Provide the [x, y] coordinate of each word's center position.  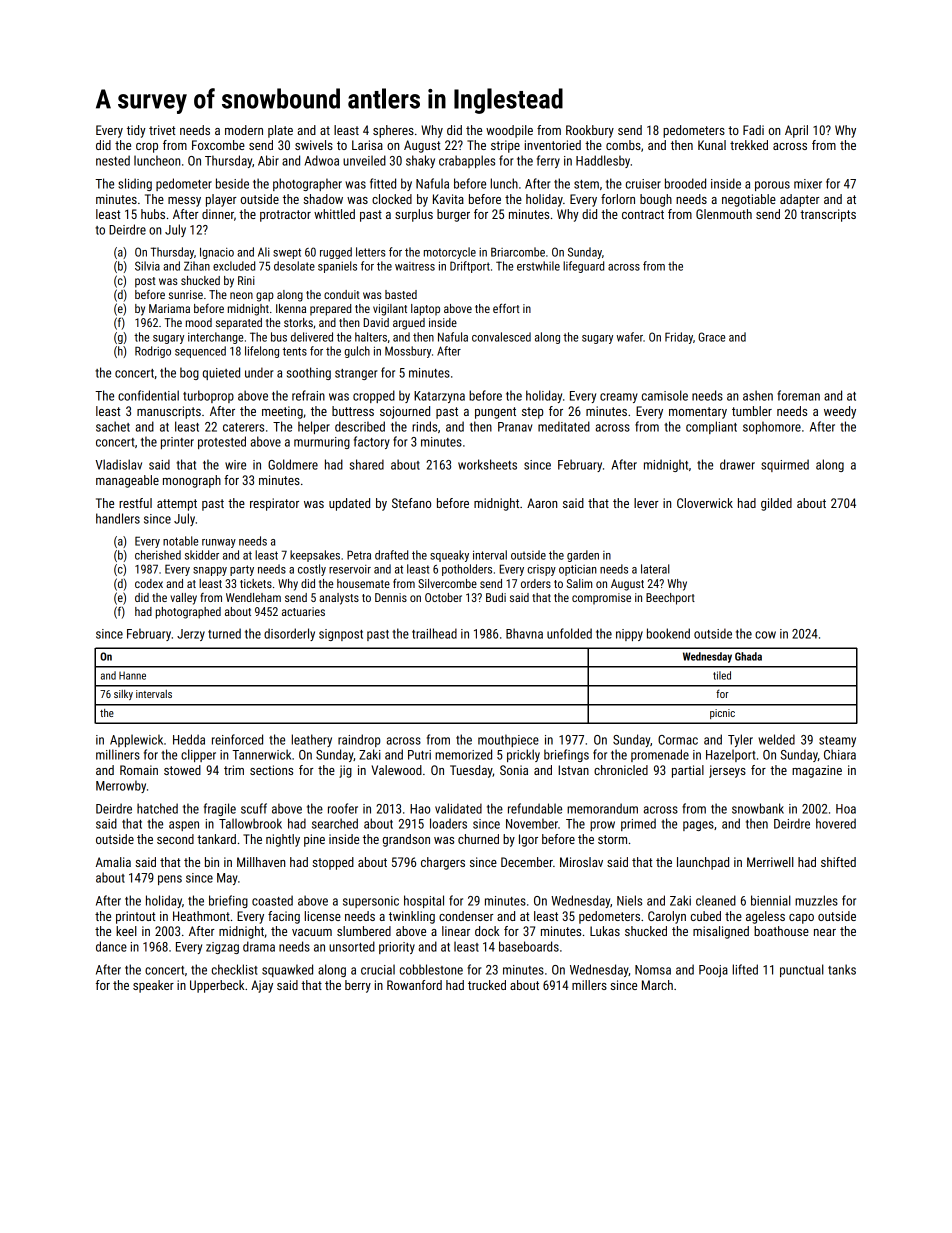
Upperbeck [217, 986]
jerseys [727, 771]
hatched [157, 808]
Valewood [396, 770]
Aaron [542, 503]
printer [177, 443]
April [796, 131]
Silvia [147, 266]
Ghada [748, 656]
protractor [285, 216]
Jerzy [191, 635]
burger [453, 215]
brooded [685, 183]
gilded [776, 504]
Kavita [448, 199]
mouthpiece [508, 740]
